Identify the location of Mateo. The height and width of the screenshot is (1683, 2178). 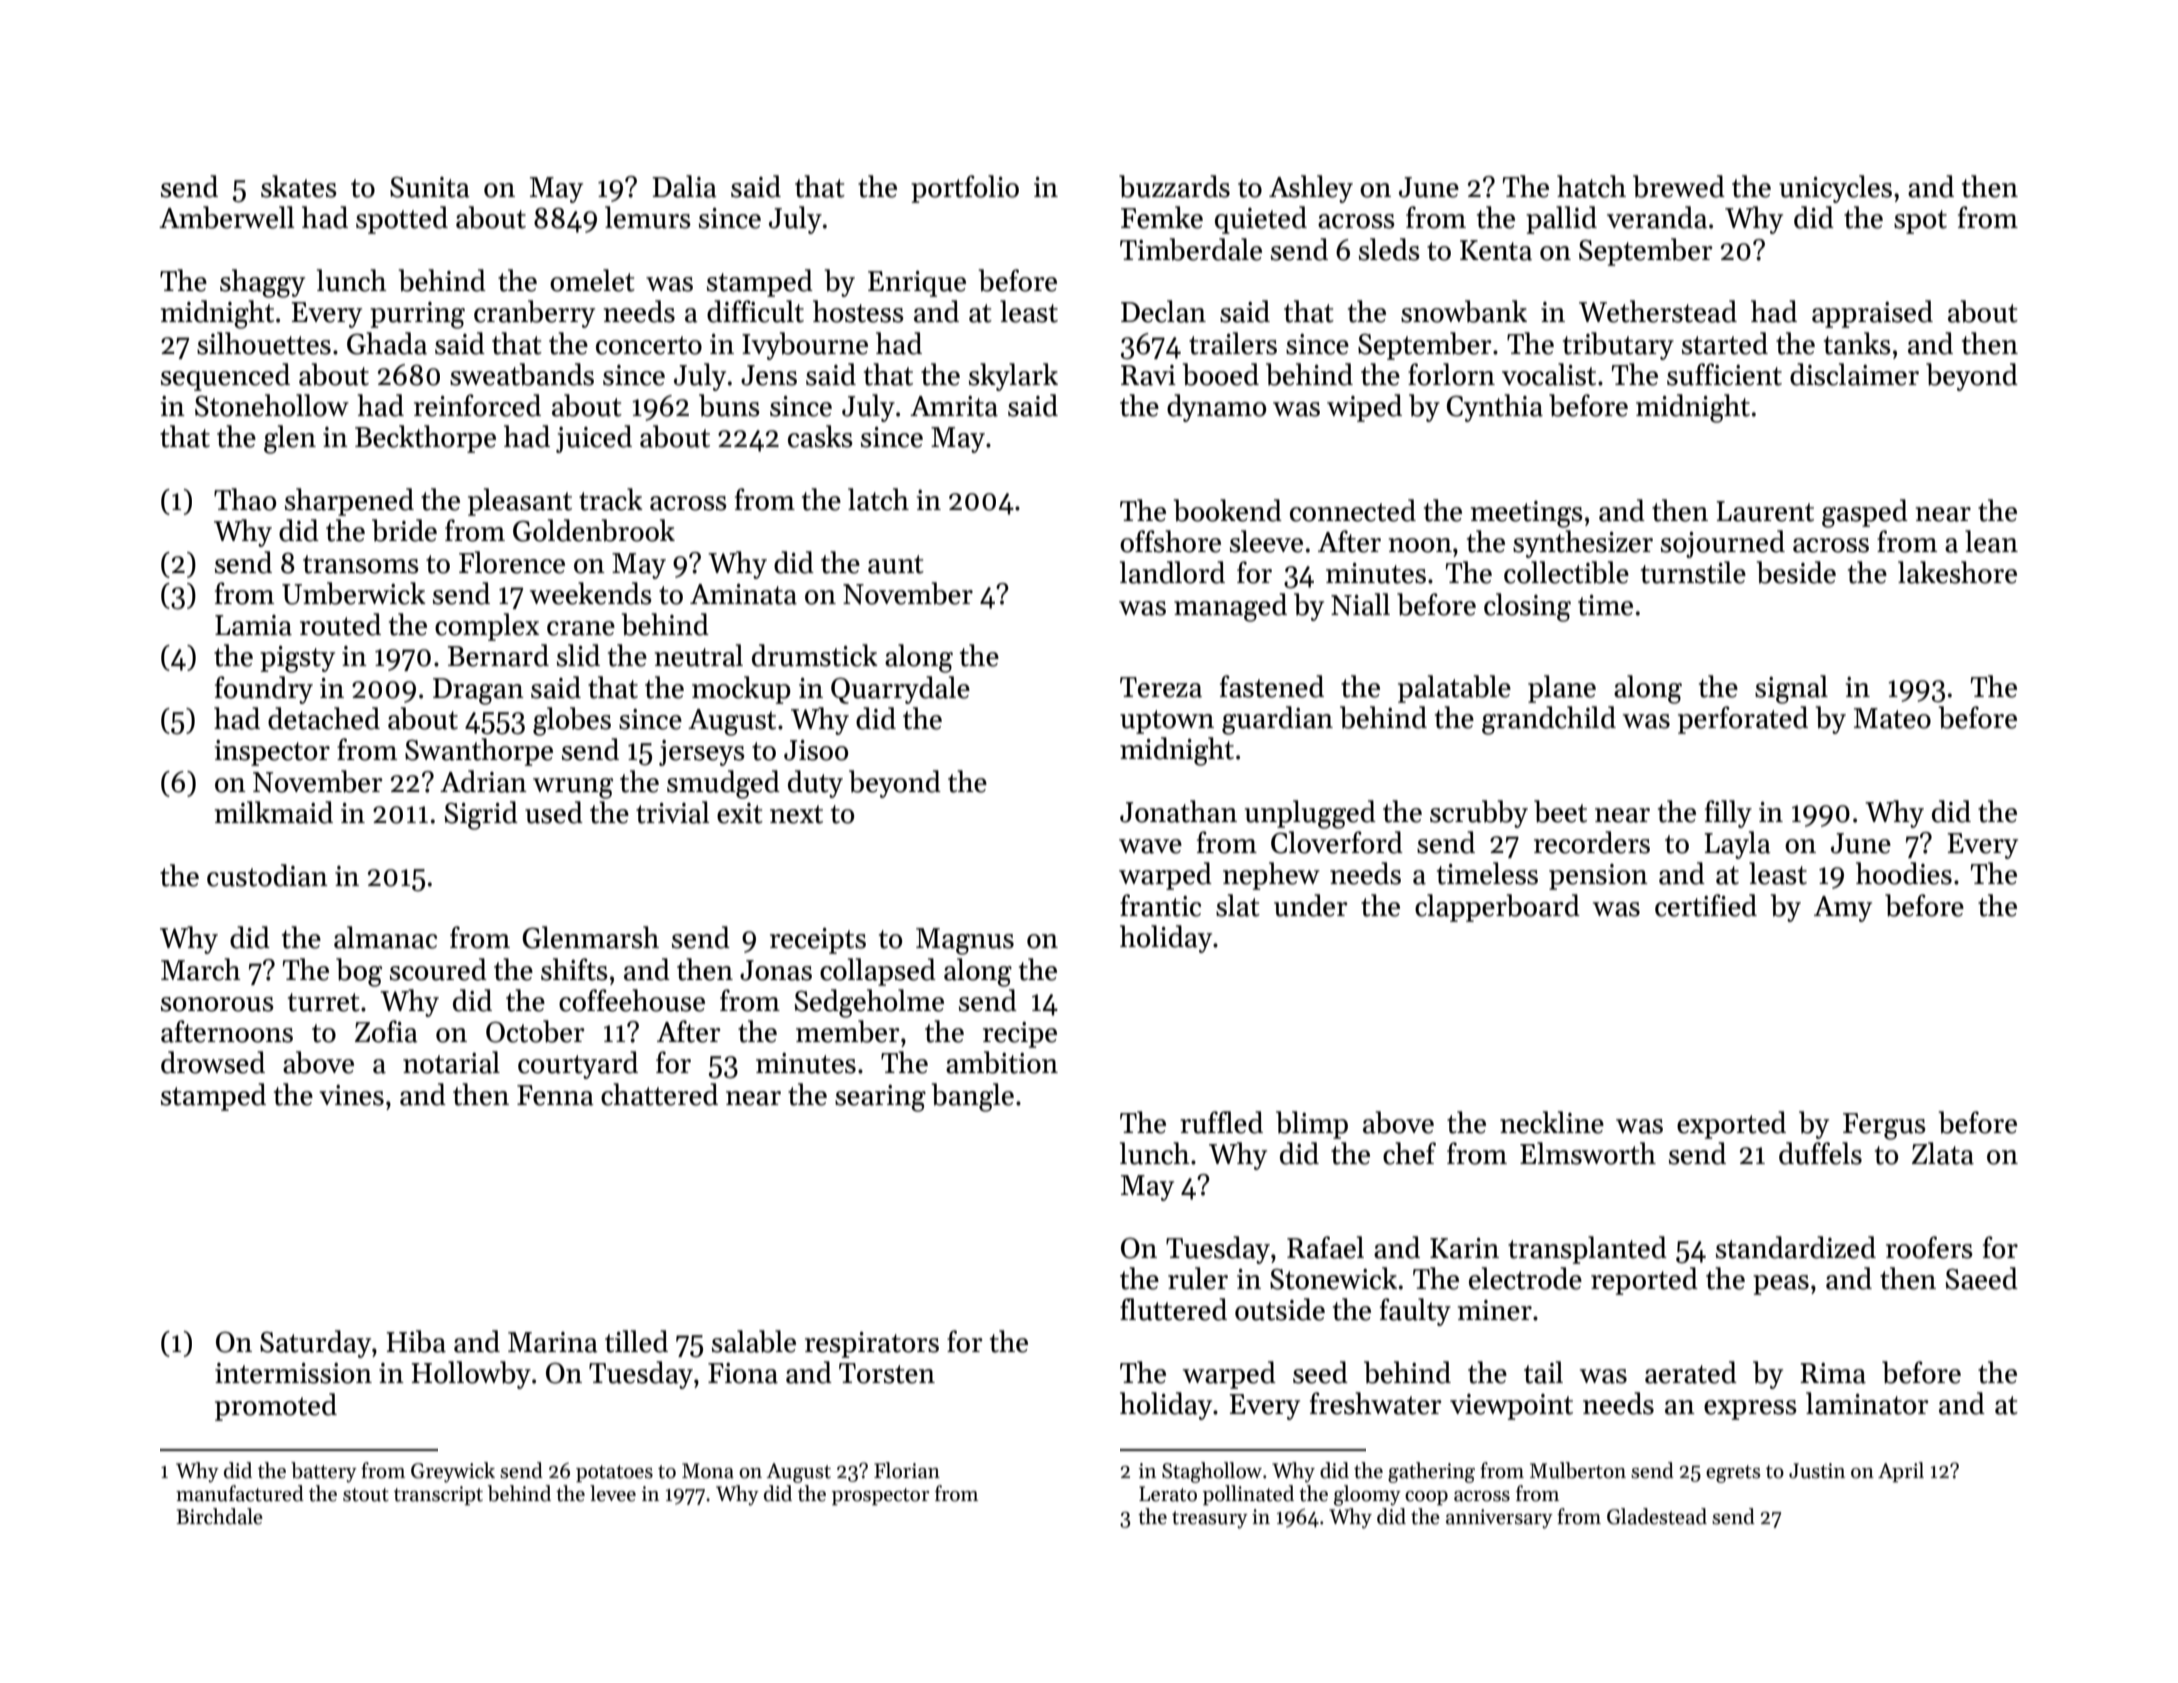
(1892, 718).
